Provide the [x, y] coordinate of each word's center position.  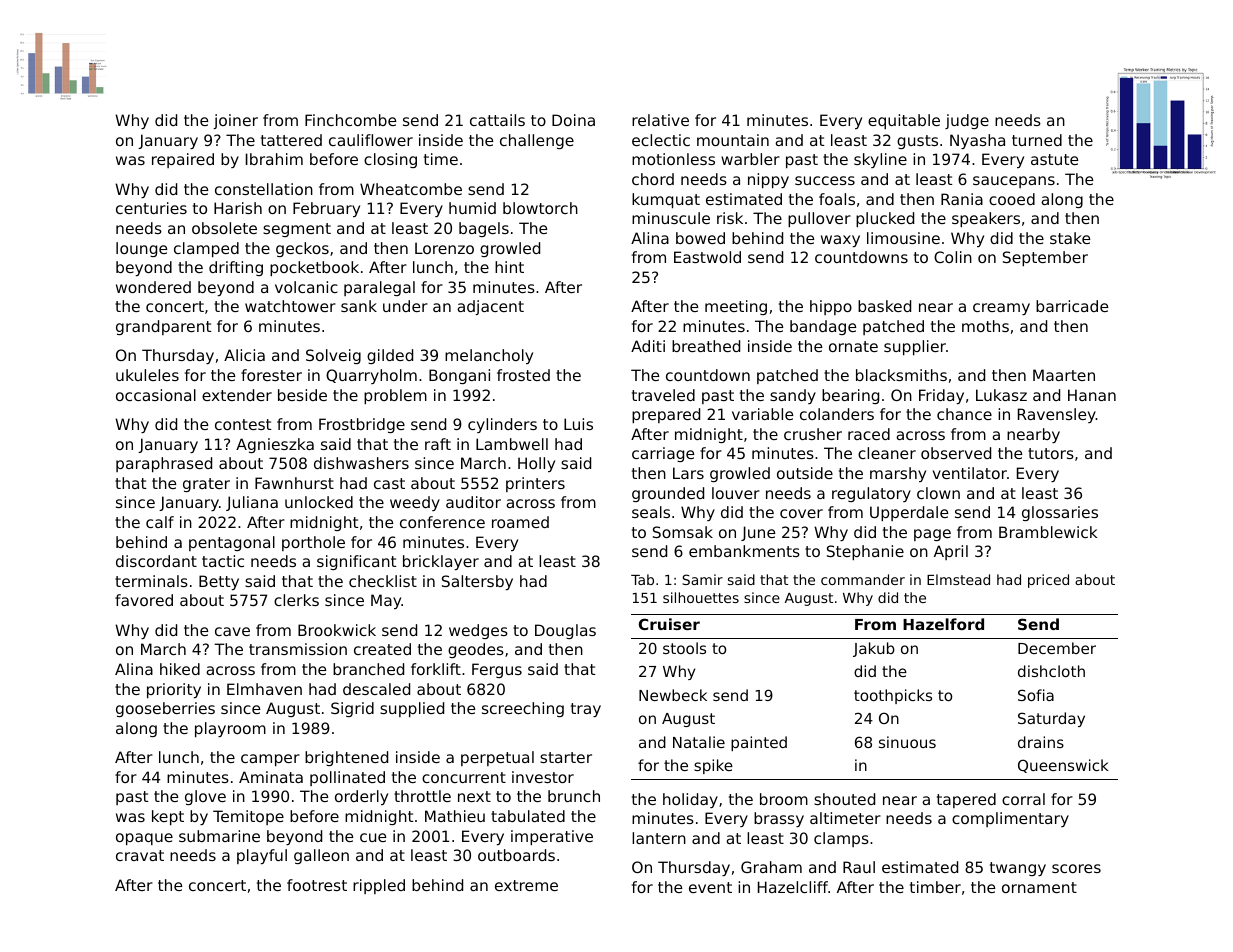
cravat [140, 855]
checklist [383, 581]
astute [1054, 159]
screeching [523, 709]
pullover [819, 219]
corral [1023, 799]
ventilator [970, 473]
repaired [183, 160]
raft [438, 444]
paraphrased [164, 464]
